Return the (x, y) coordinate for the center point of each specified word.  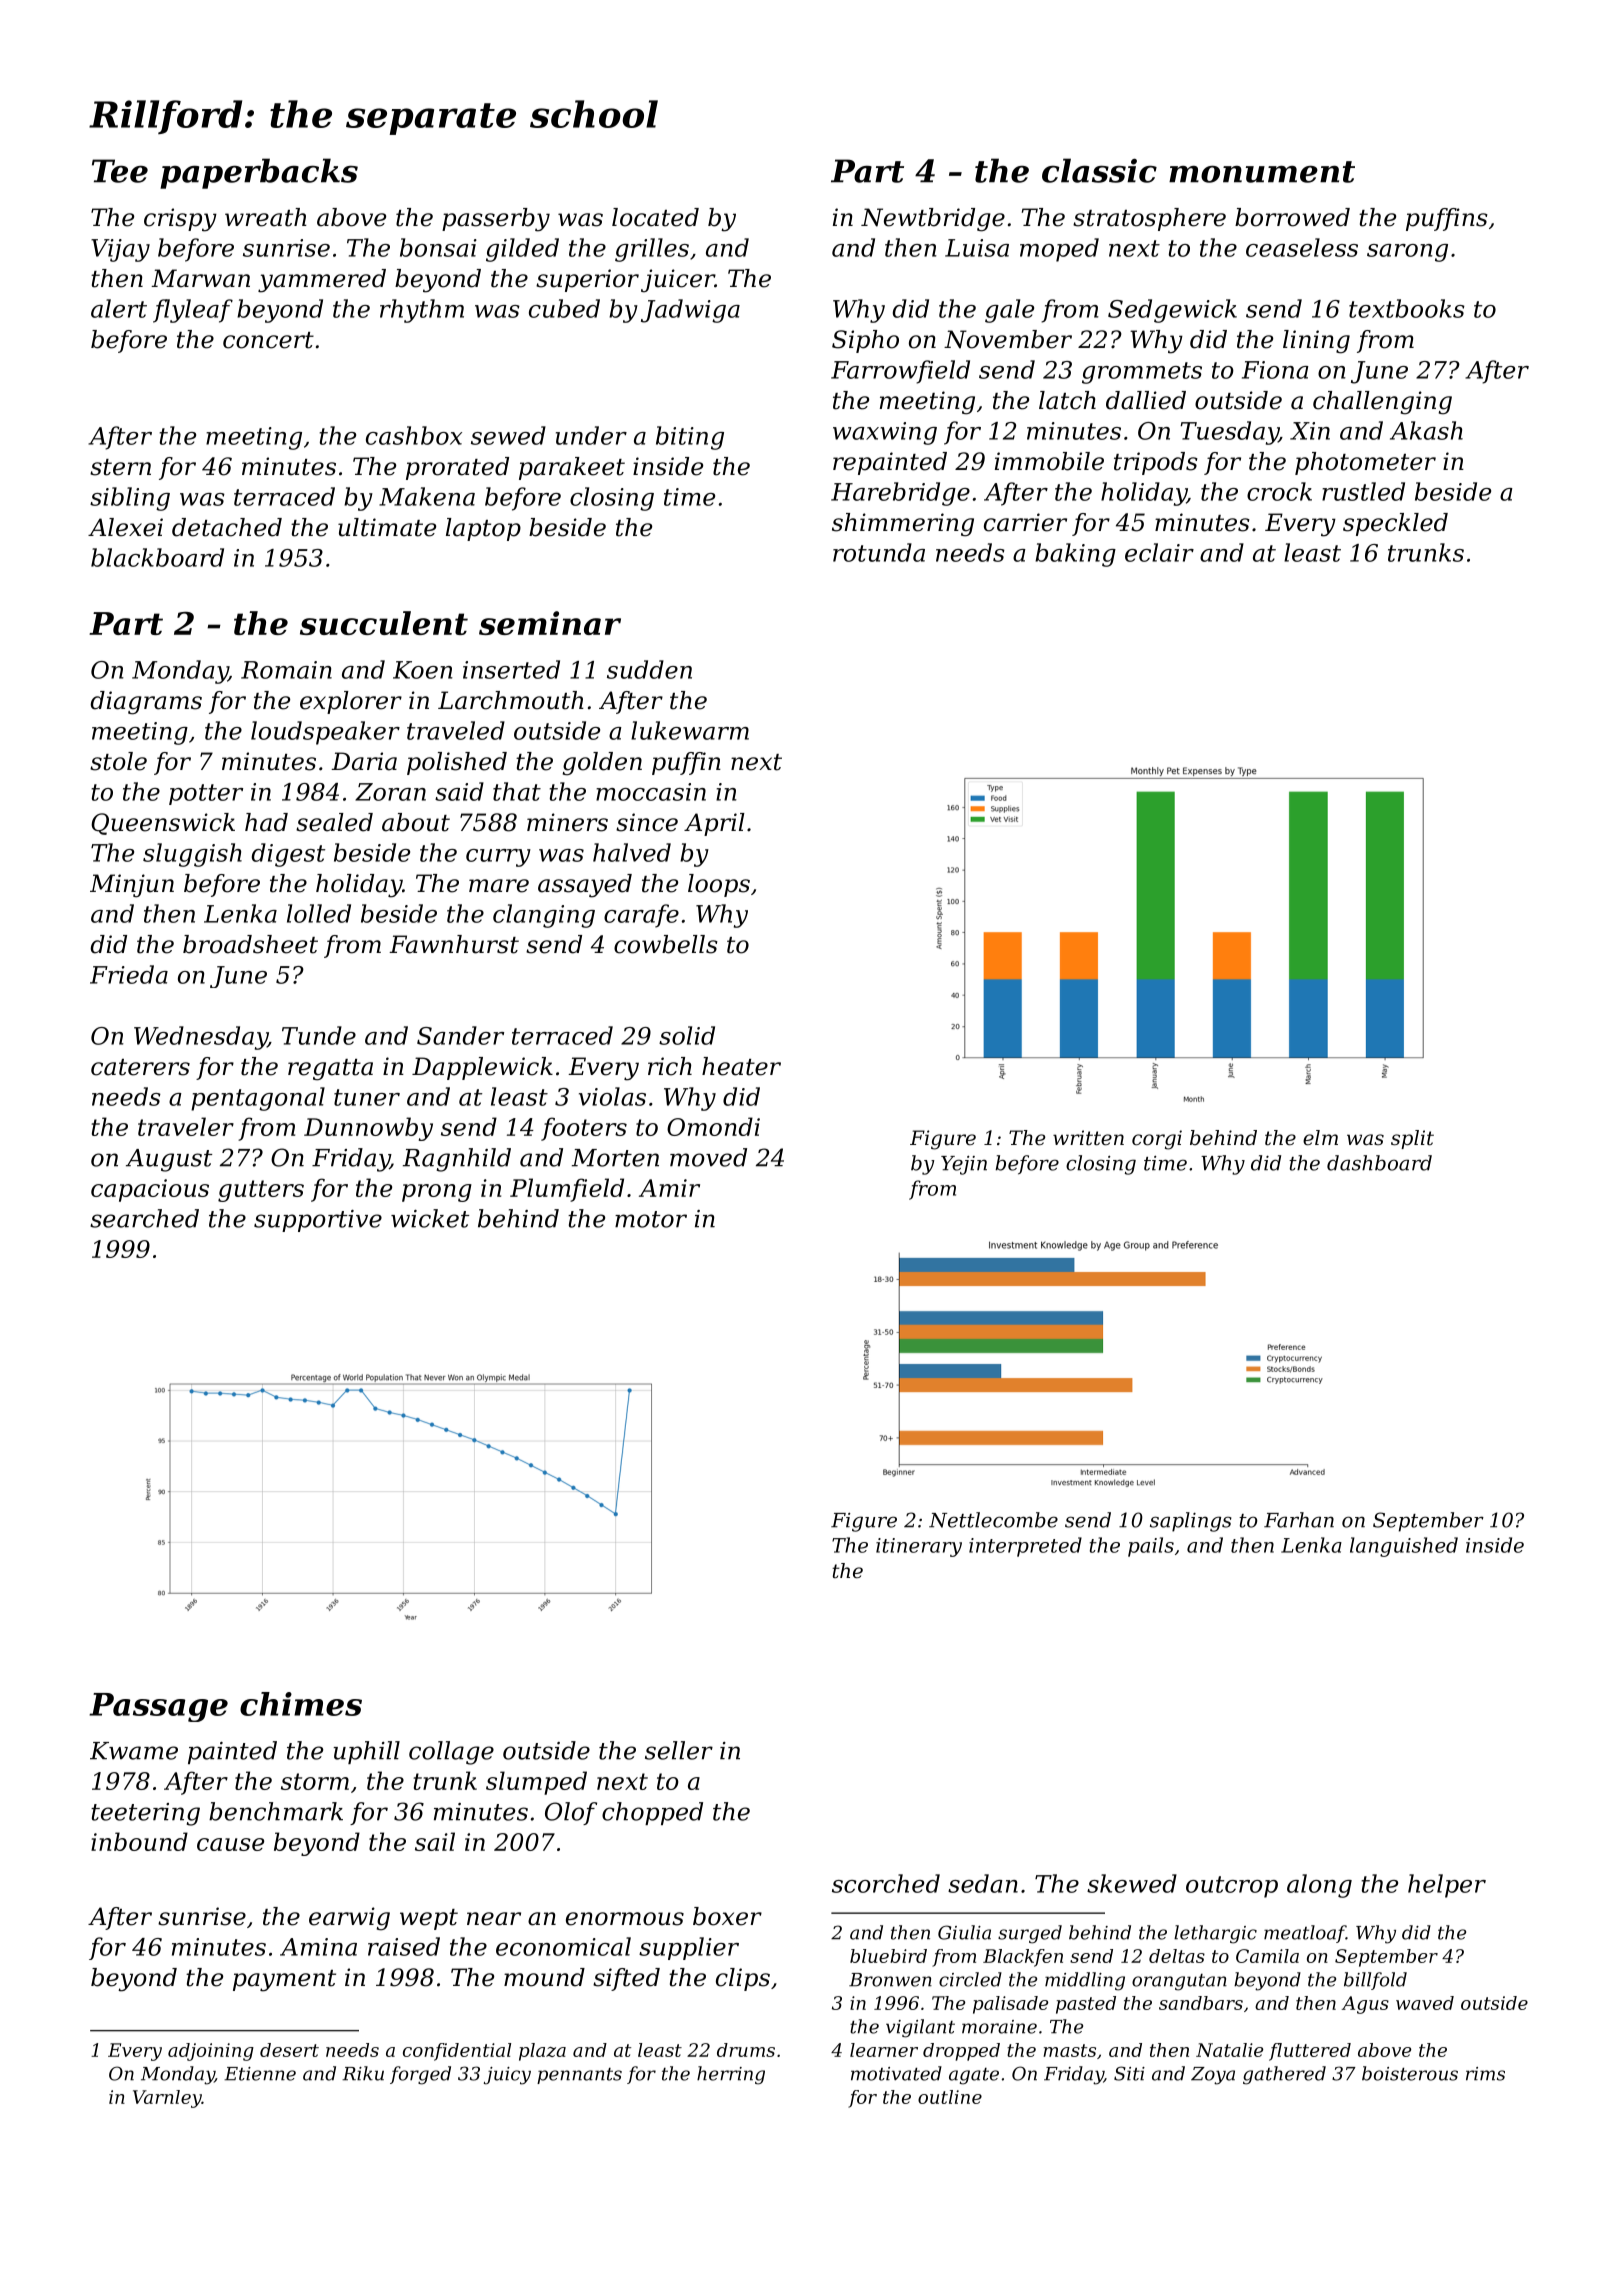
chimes (301, 1704)
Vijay (120, 250)
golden (602, 764)
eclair (1159, 552)
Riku (363, 2073)
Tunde (319, 1035)
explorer (351, 702)
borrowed (1292, 217)
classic (1099, 170)
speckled (1395, 524)
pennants (579, 2076)
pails (1151, 1547)
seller (679, 1750)
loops (719, 885)
